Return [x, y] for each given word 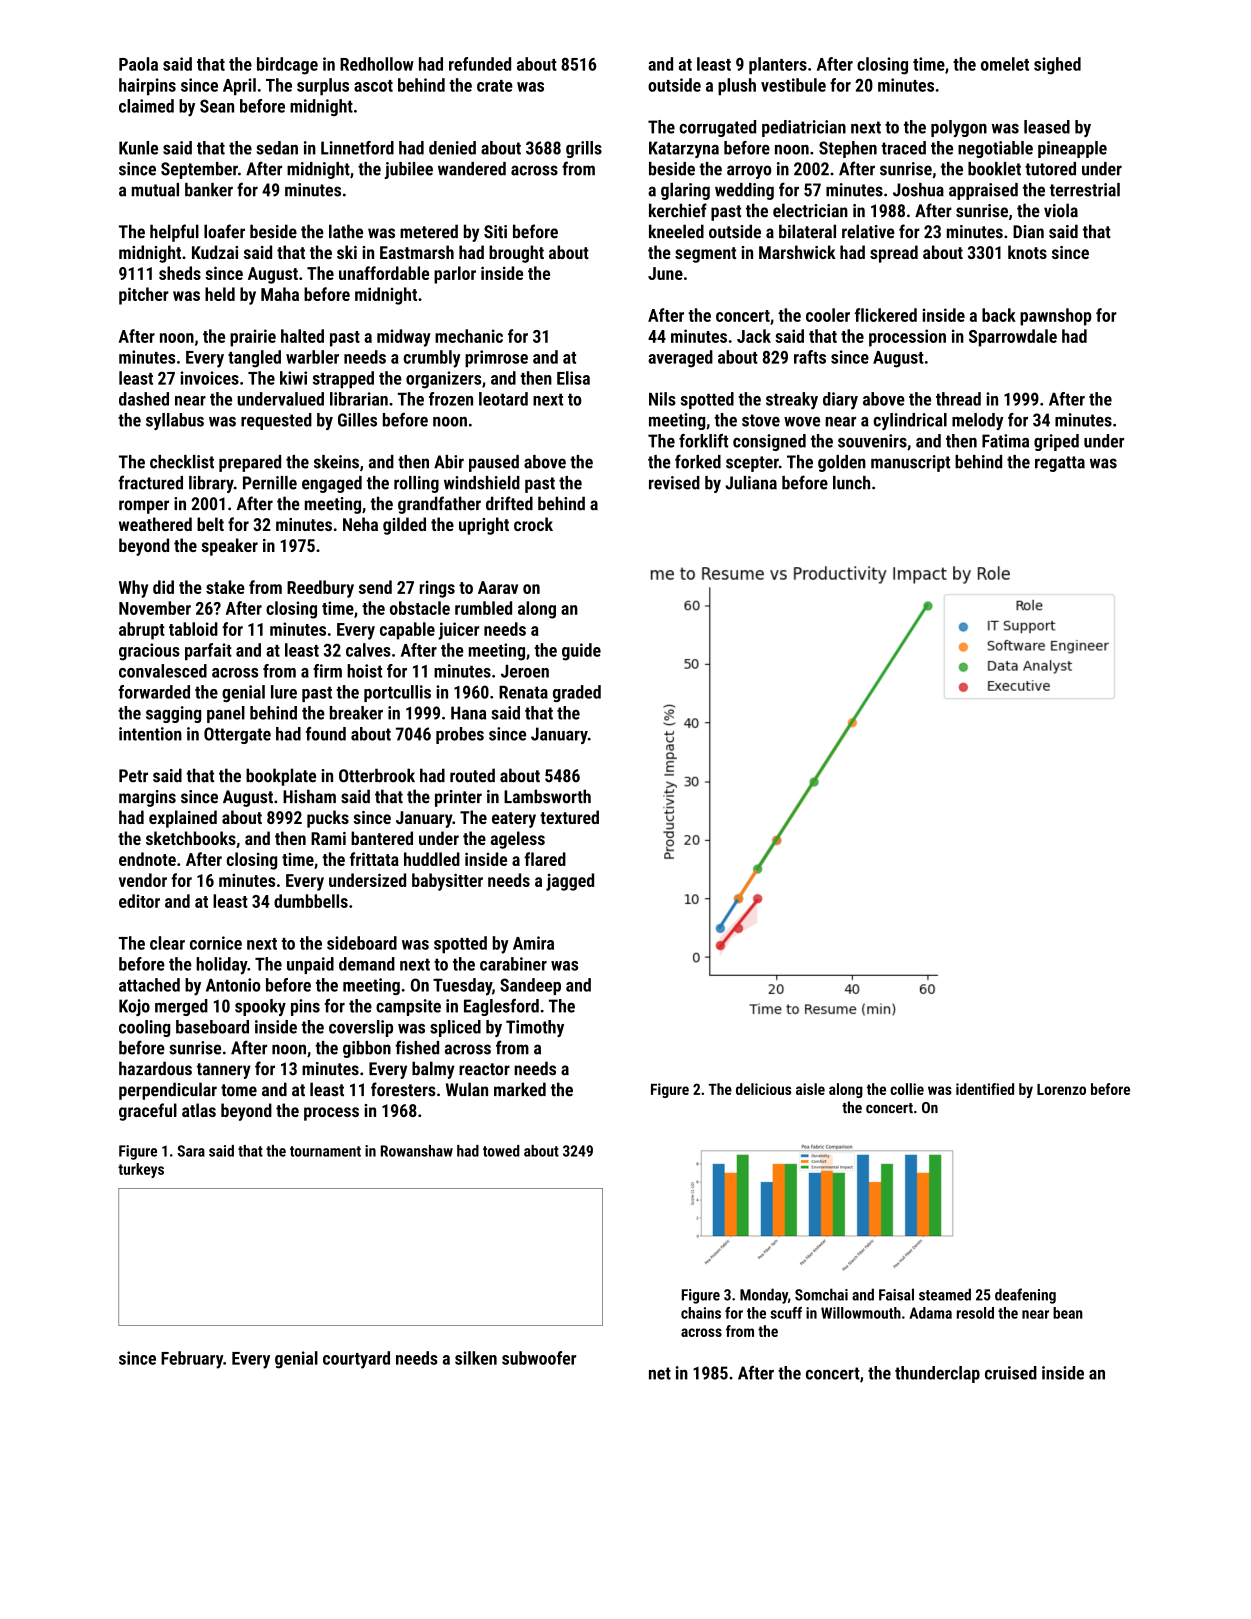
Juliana [751, 483]
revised [674, 483]
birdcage [287, 66]
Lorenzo [1061, 1089]
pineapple [1072, 149]
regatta [1060, 464]
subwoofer [539, 1358]
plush [737, 87]
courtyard [356, 1360]
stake [225, 587]
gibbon [367, 1049]
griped [1056, 442]
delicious [763, 1089]
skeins [336, 462]
